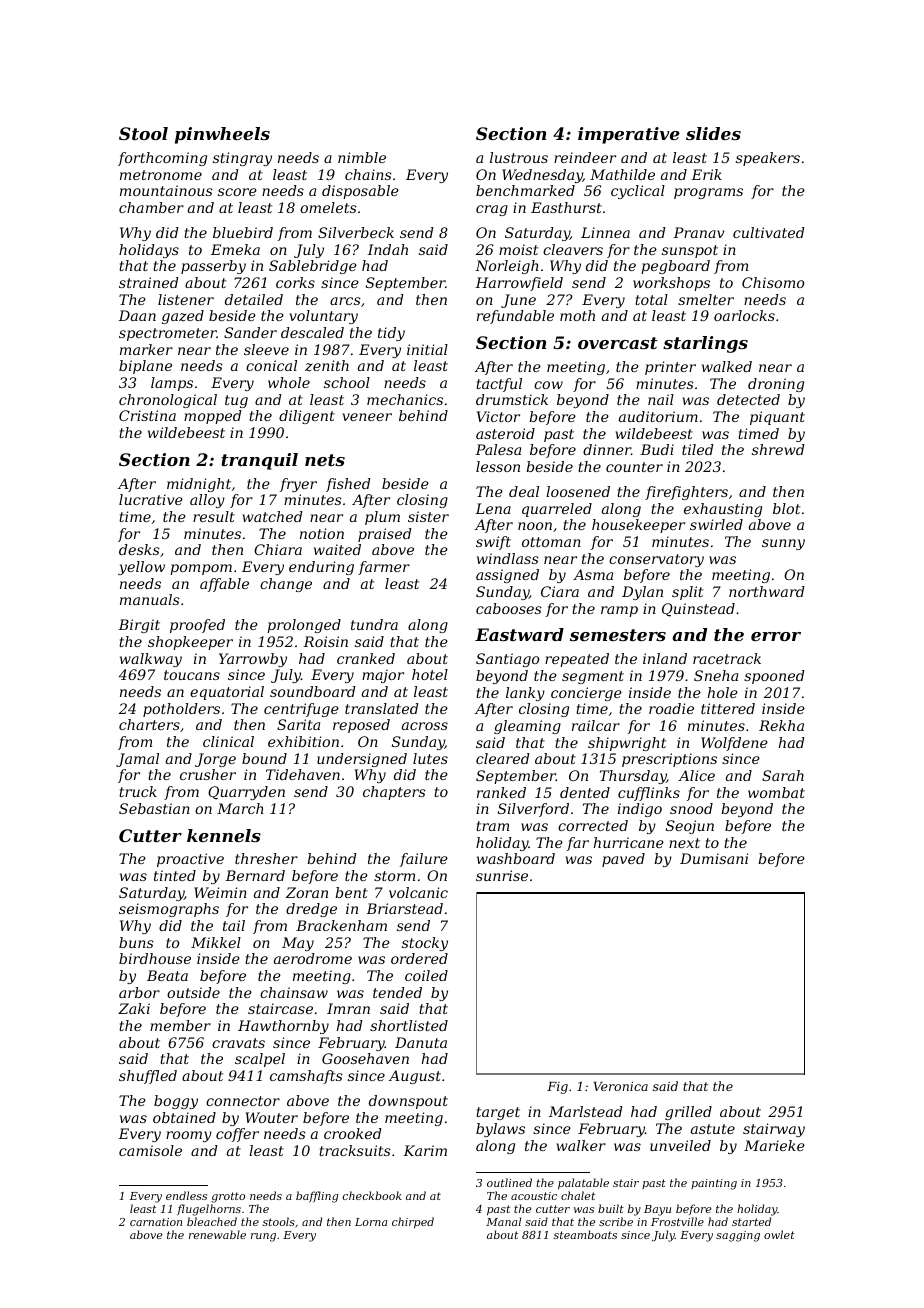 This screenshot has height=1308, width=924. What do you see at coordinates (492, 826) in the screenshot?
I see `tram` at bounding box center [492, 826].
